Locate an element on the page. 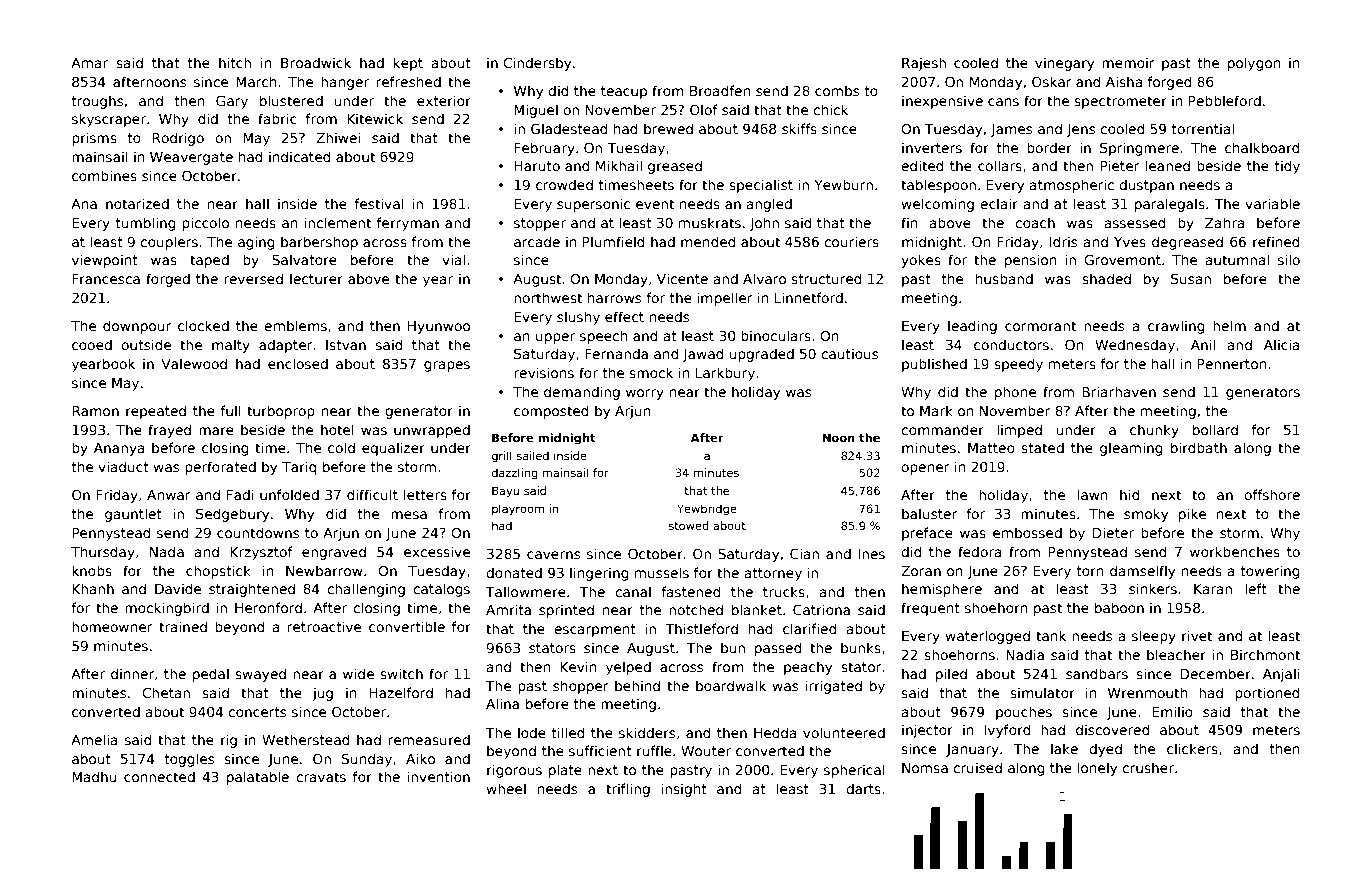 Image resolution: width=1372 pixels, height=887 pixels. Dieter is located at coordinates (1113, 532).
